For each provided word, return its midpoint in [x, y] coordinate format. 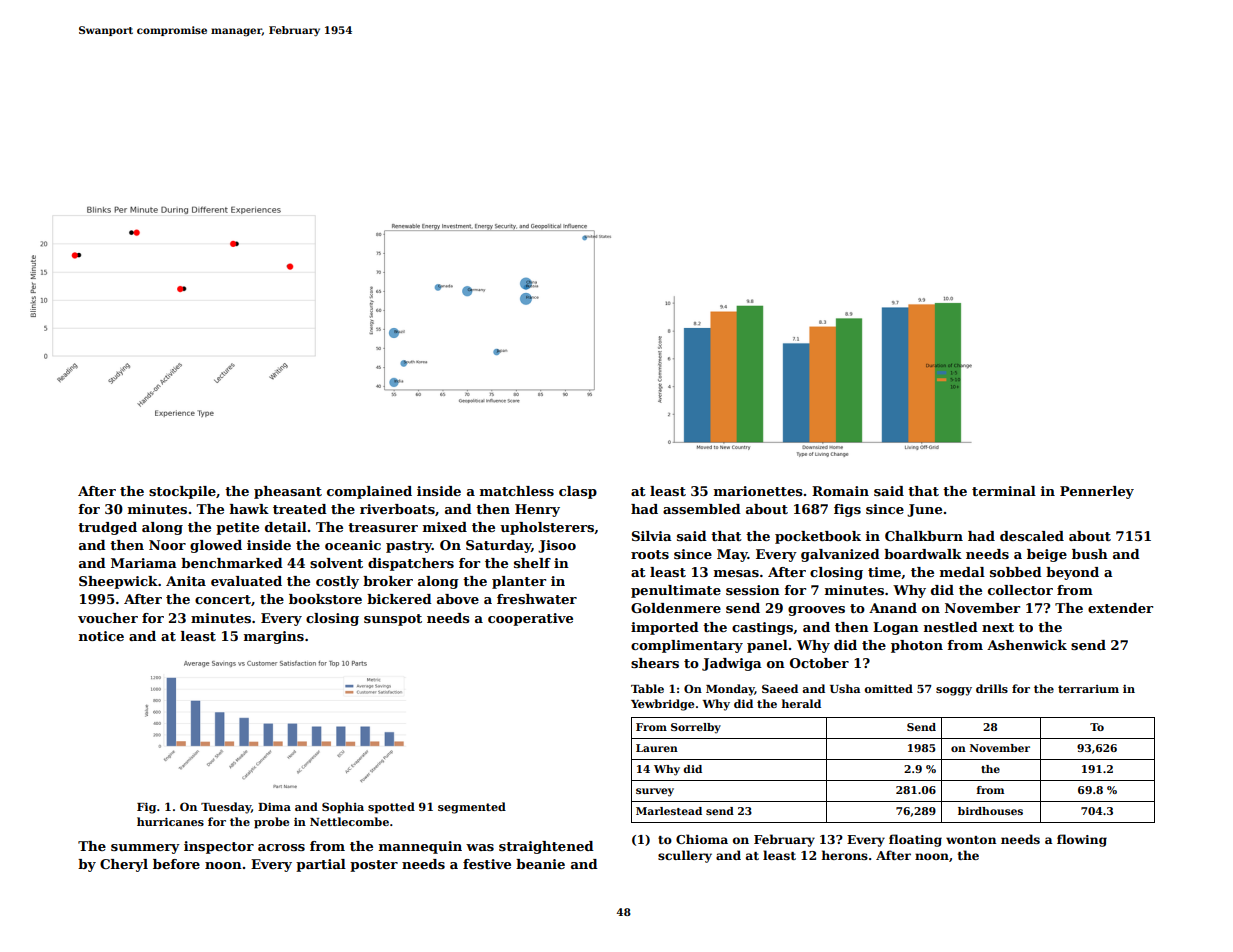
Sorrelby [696, 728]
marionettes [758, 491]
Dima [274, 807]
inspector [219, 847]
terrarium [1088, 689]
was [480, 847]
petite [237, 528]
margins [274, 637]
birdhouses [990, 811]
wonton [971, 840]
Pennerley [1097, 492]
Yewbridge [662, 705]
